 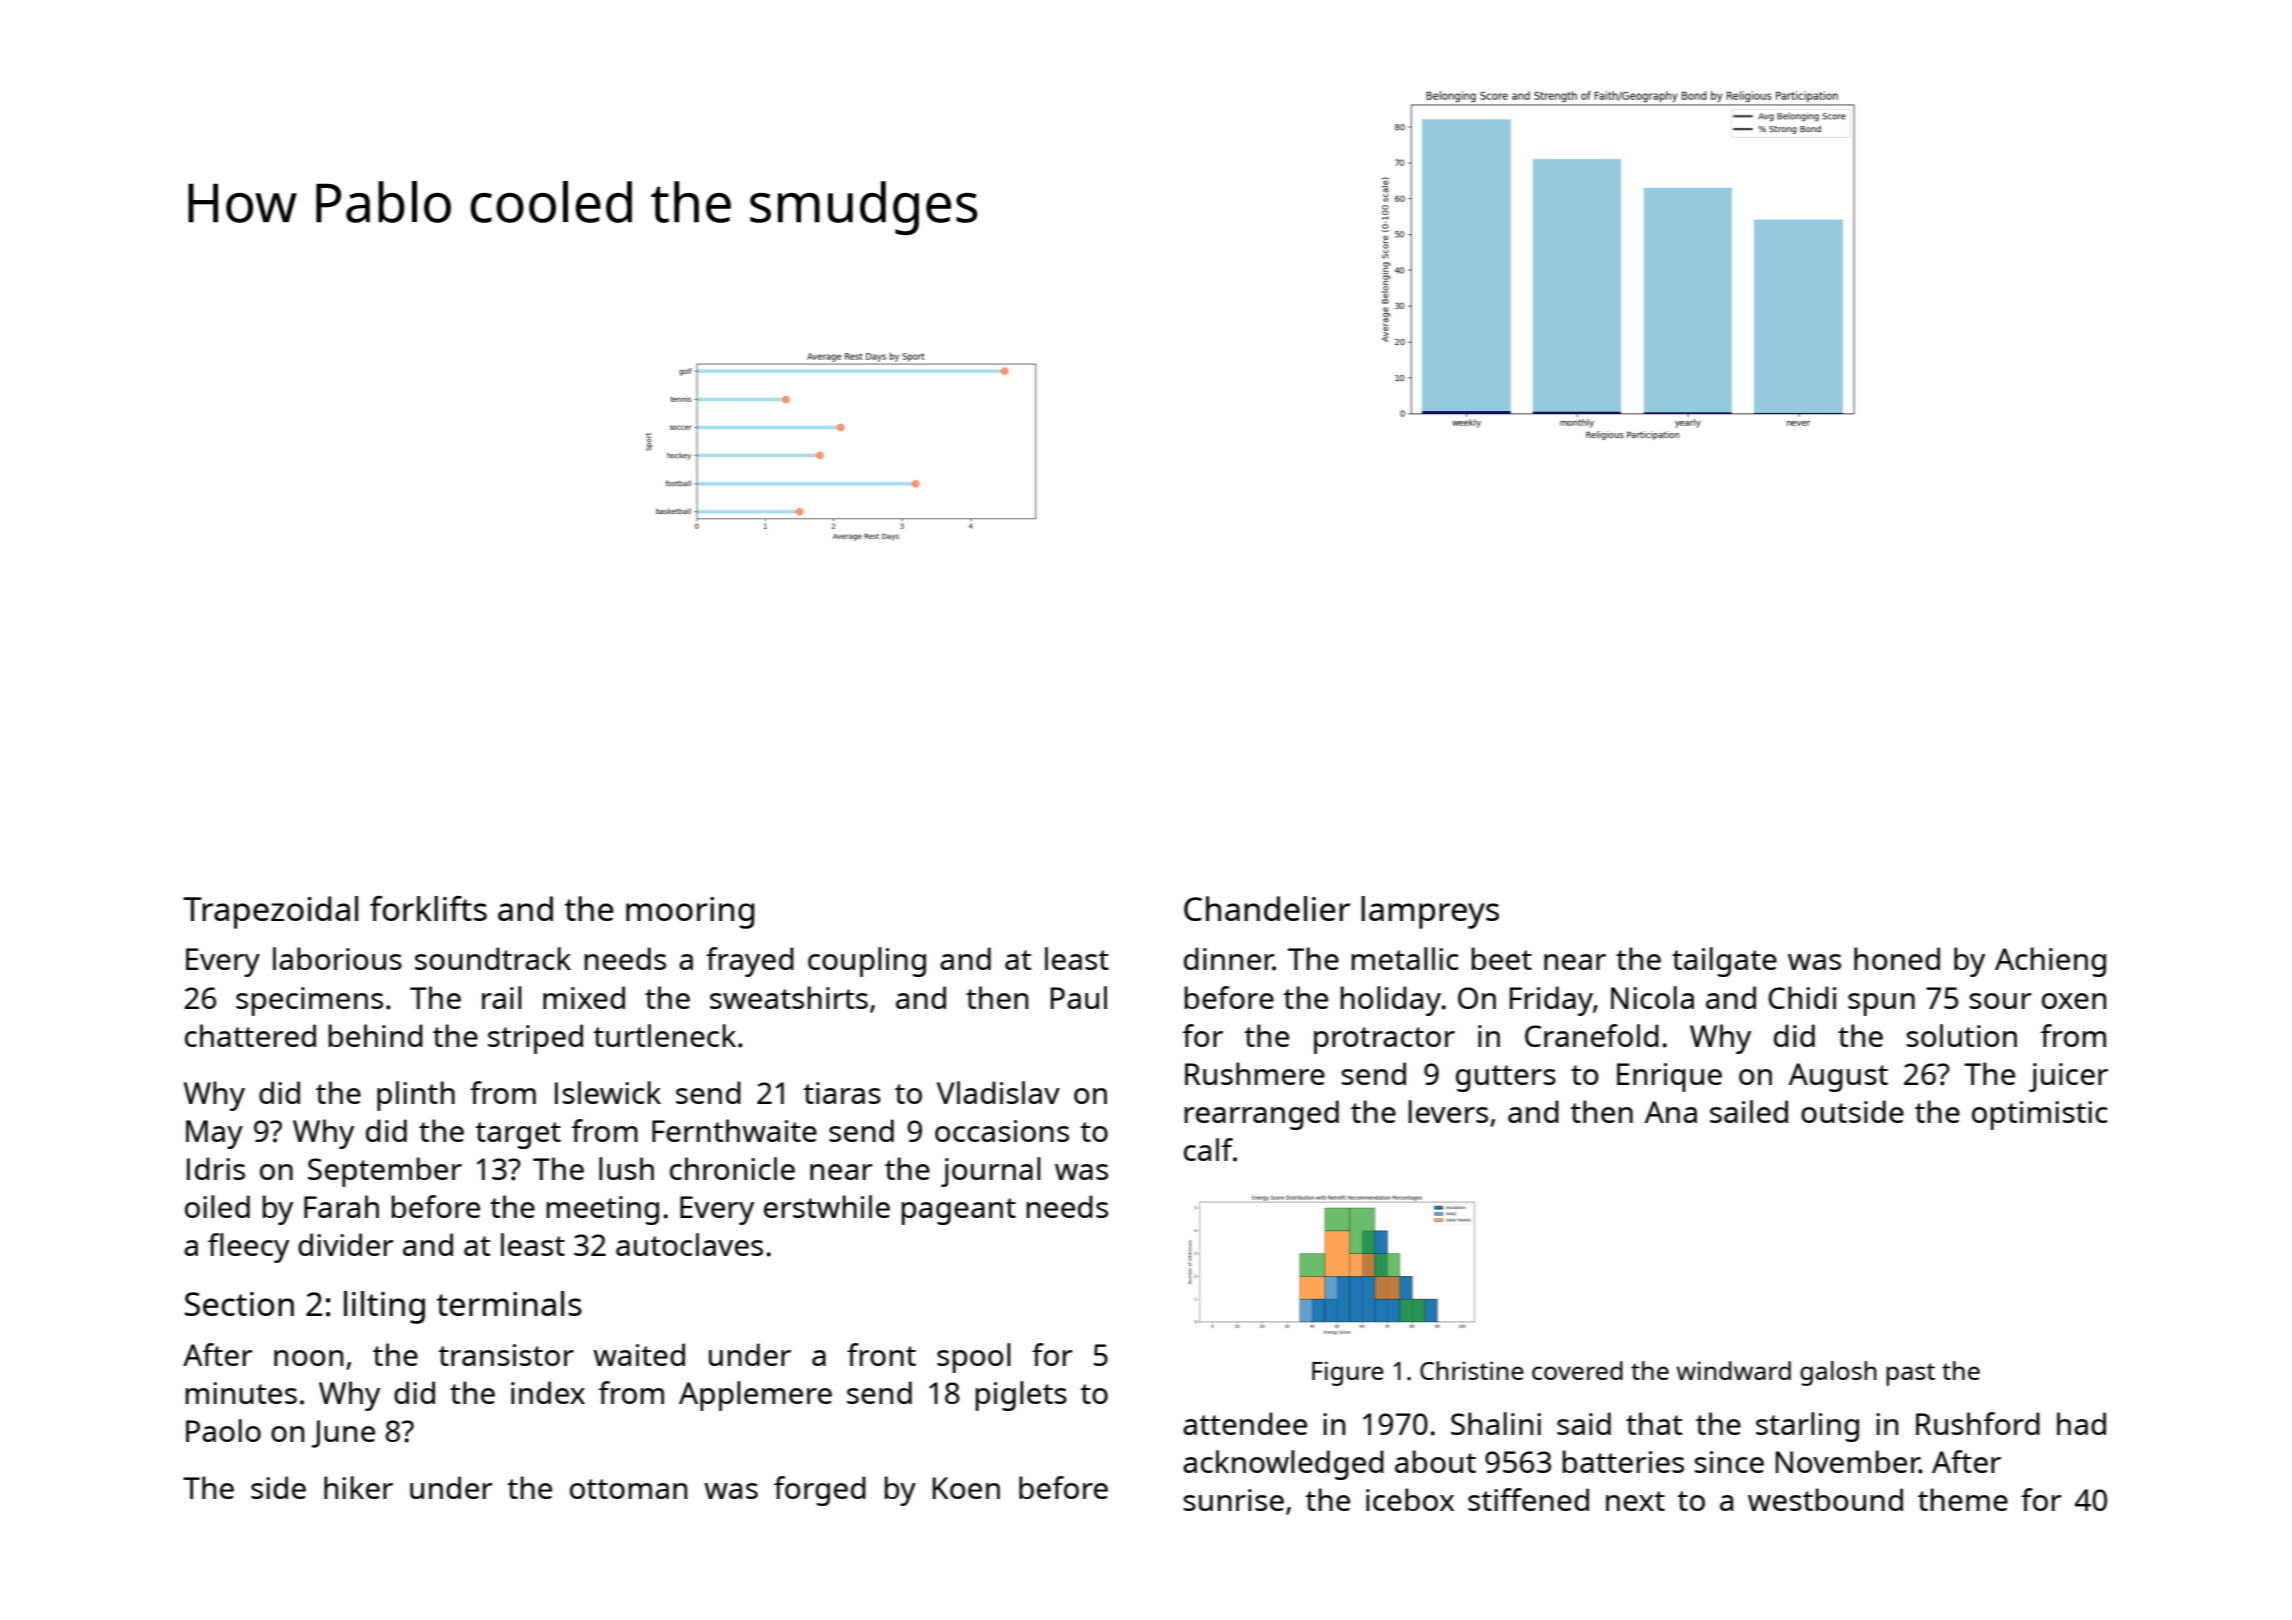 What do you see at coordinates (628, 1489) in the screenshot?
I see `ottoman` at bounding box center [628, 1489].
